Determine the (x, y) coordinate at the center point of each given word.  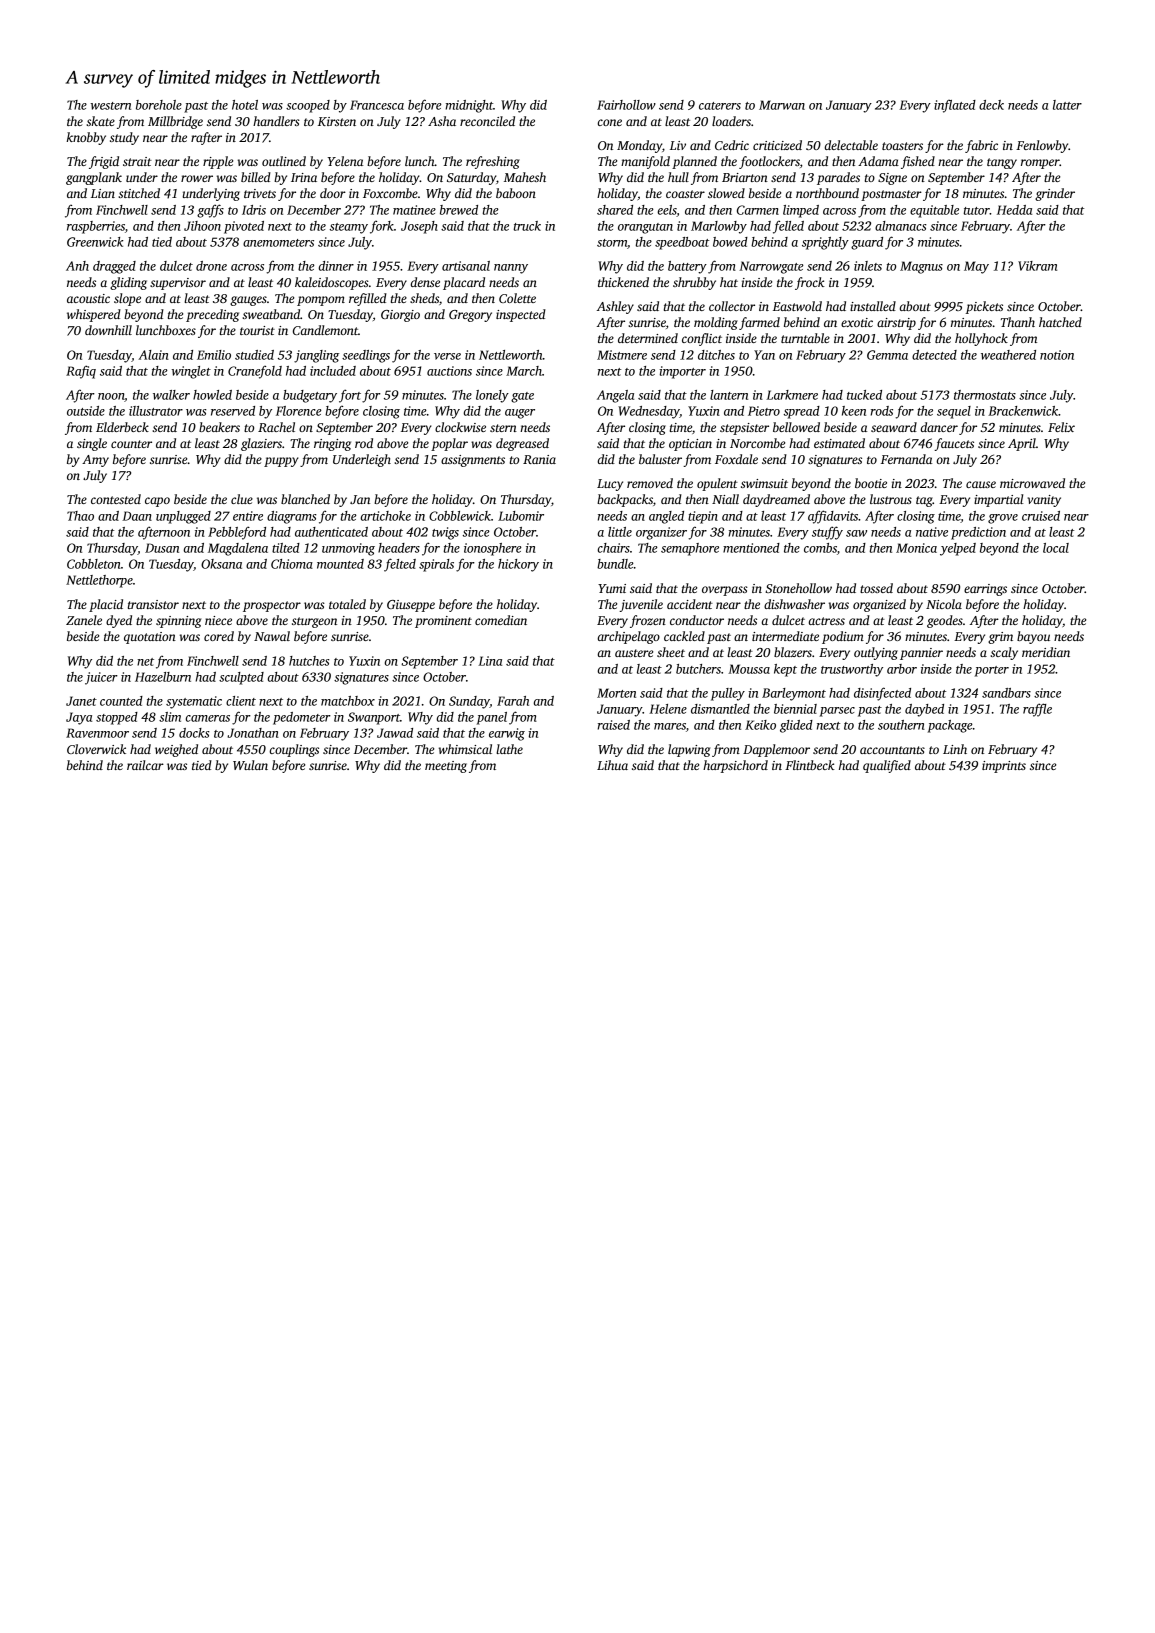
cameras (208, 718)
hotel (245, 105)
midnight (469, 106)
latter (1067, 105)
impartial (998, 500)
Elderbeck (122, 427)
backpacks (625, 500)
